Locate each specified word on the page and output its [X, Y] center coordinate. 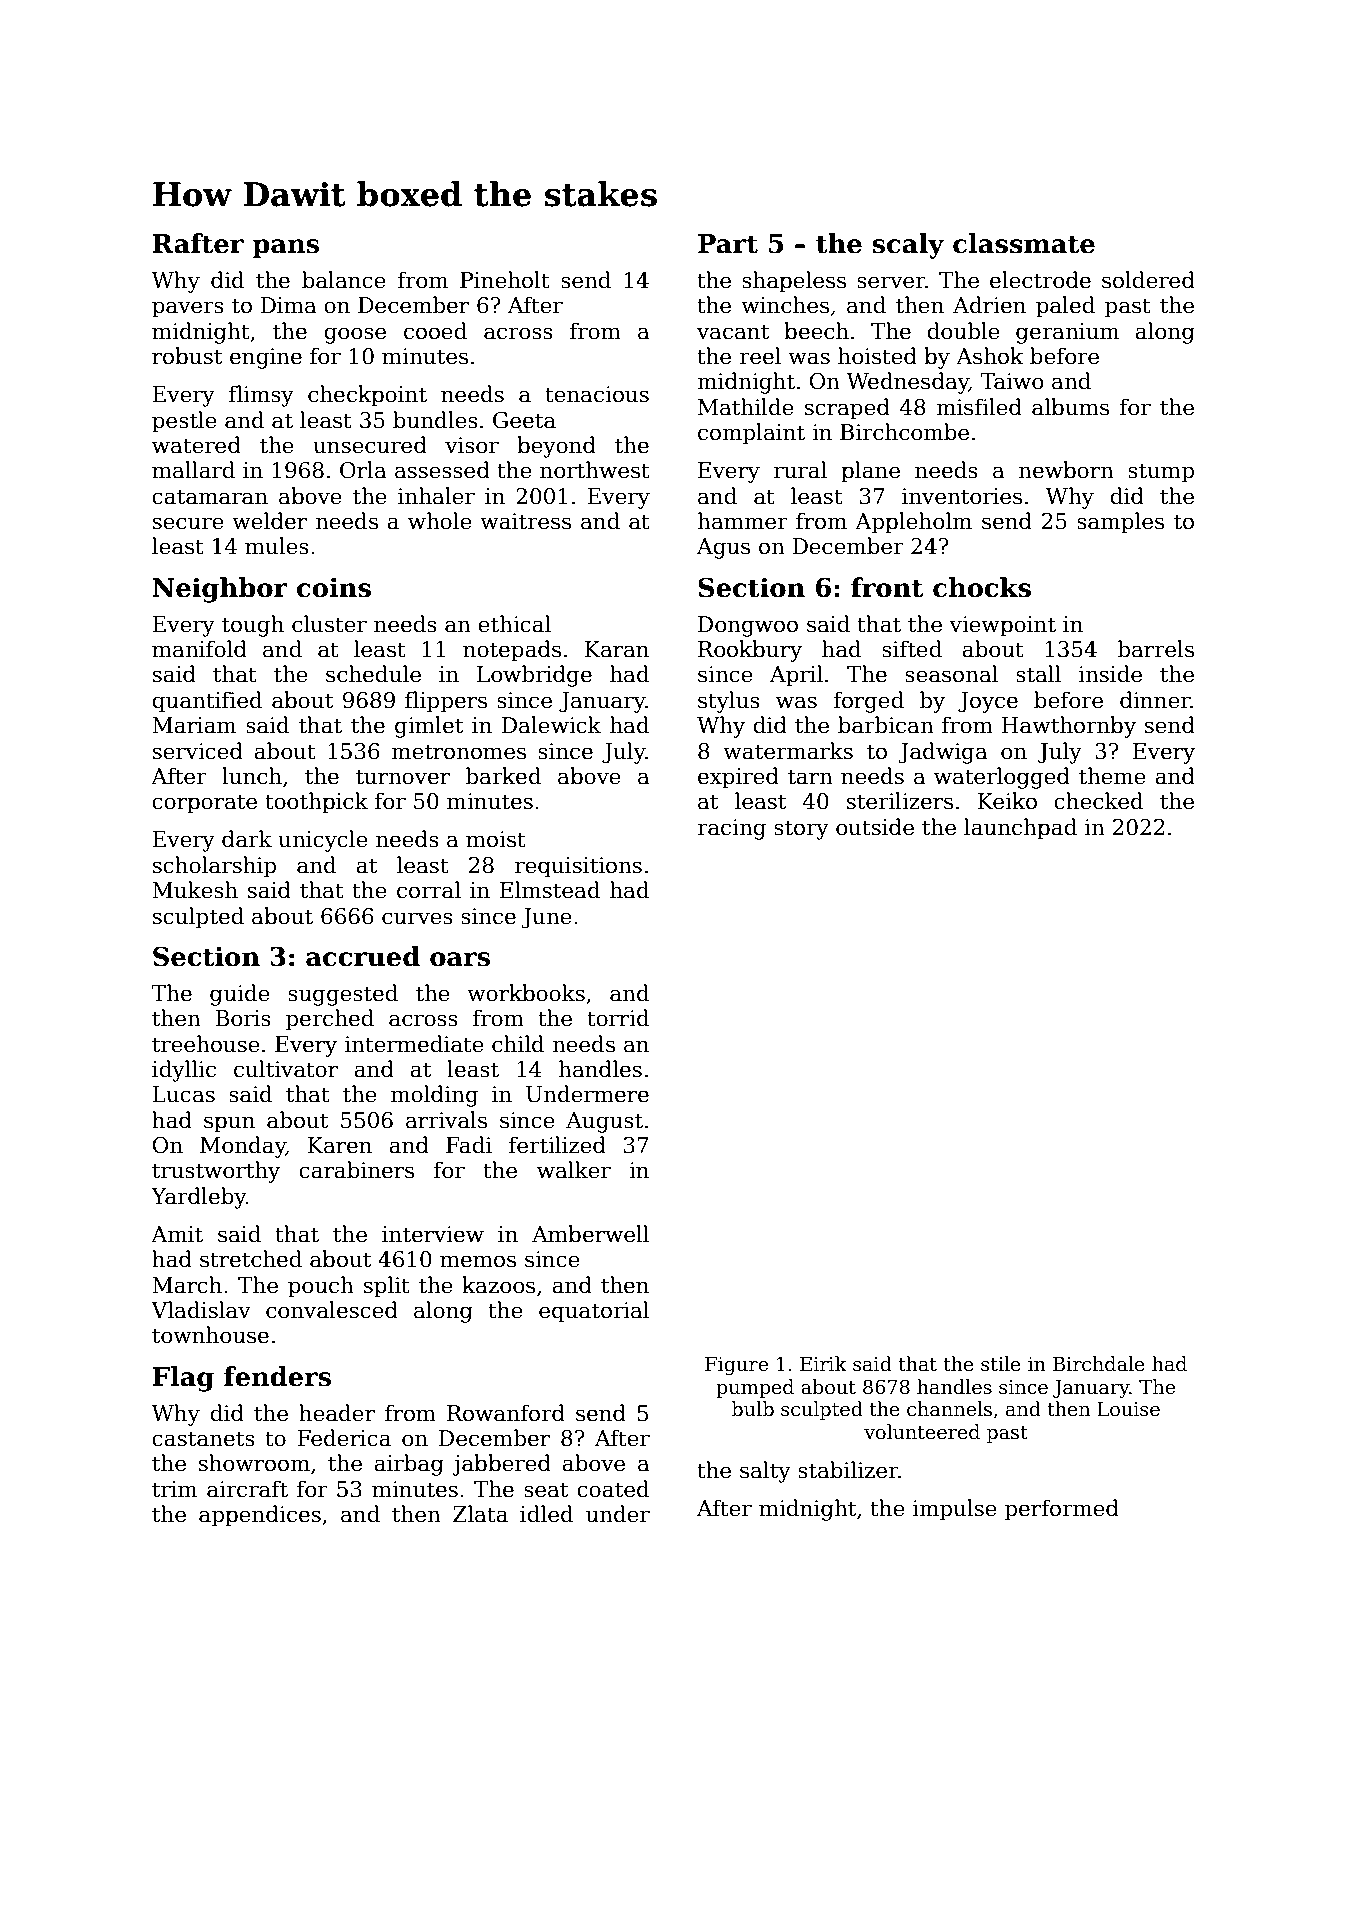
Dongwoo [748, 626]
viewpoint [1002, 626]
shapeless [794, 282]
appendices [260, 1516]
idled [546, 1514]
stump [1161, 473]
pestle [184, 422]
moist [496, 839]
